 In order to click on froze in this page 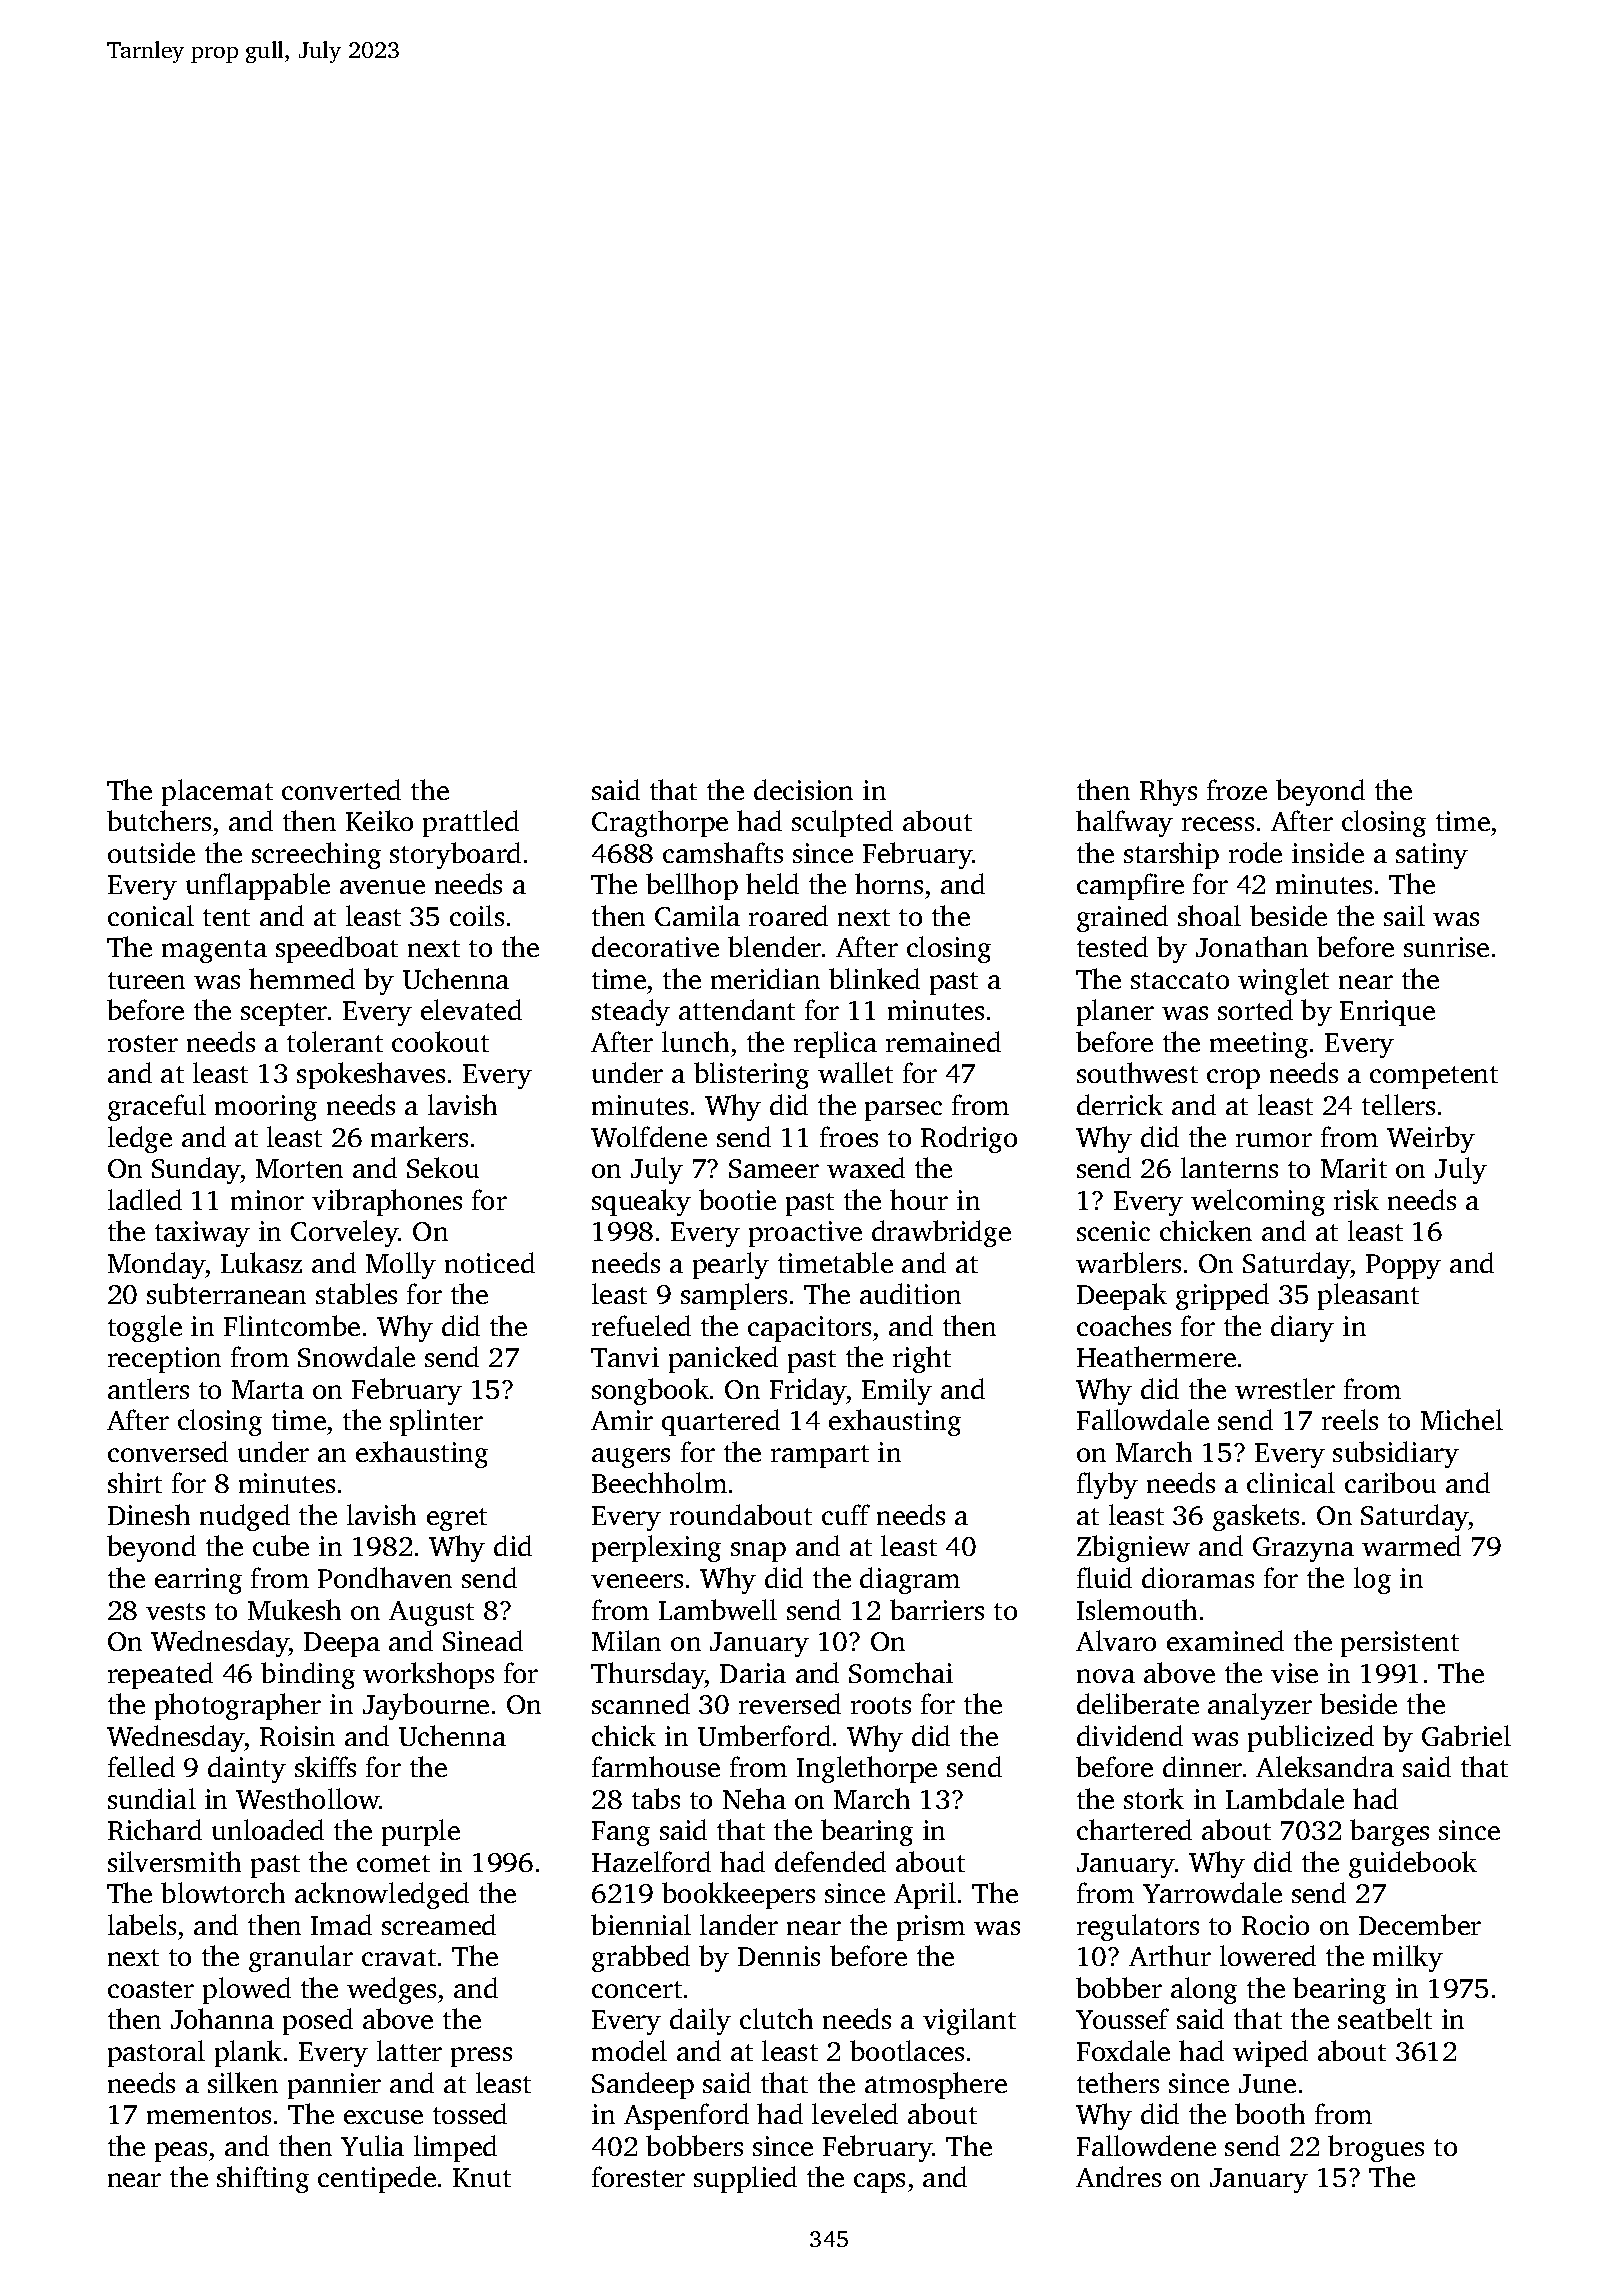, I will do `click(1237, 789)`.
